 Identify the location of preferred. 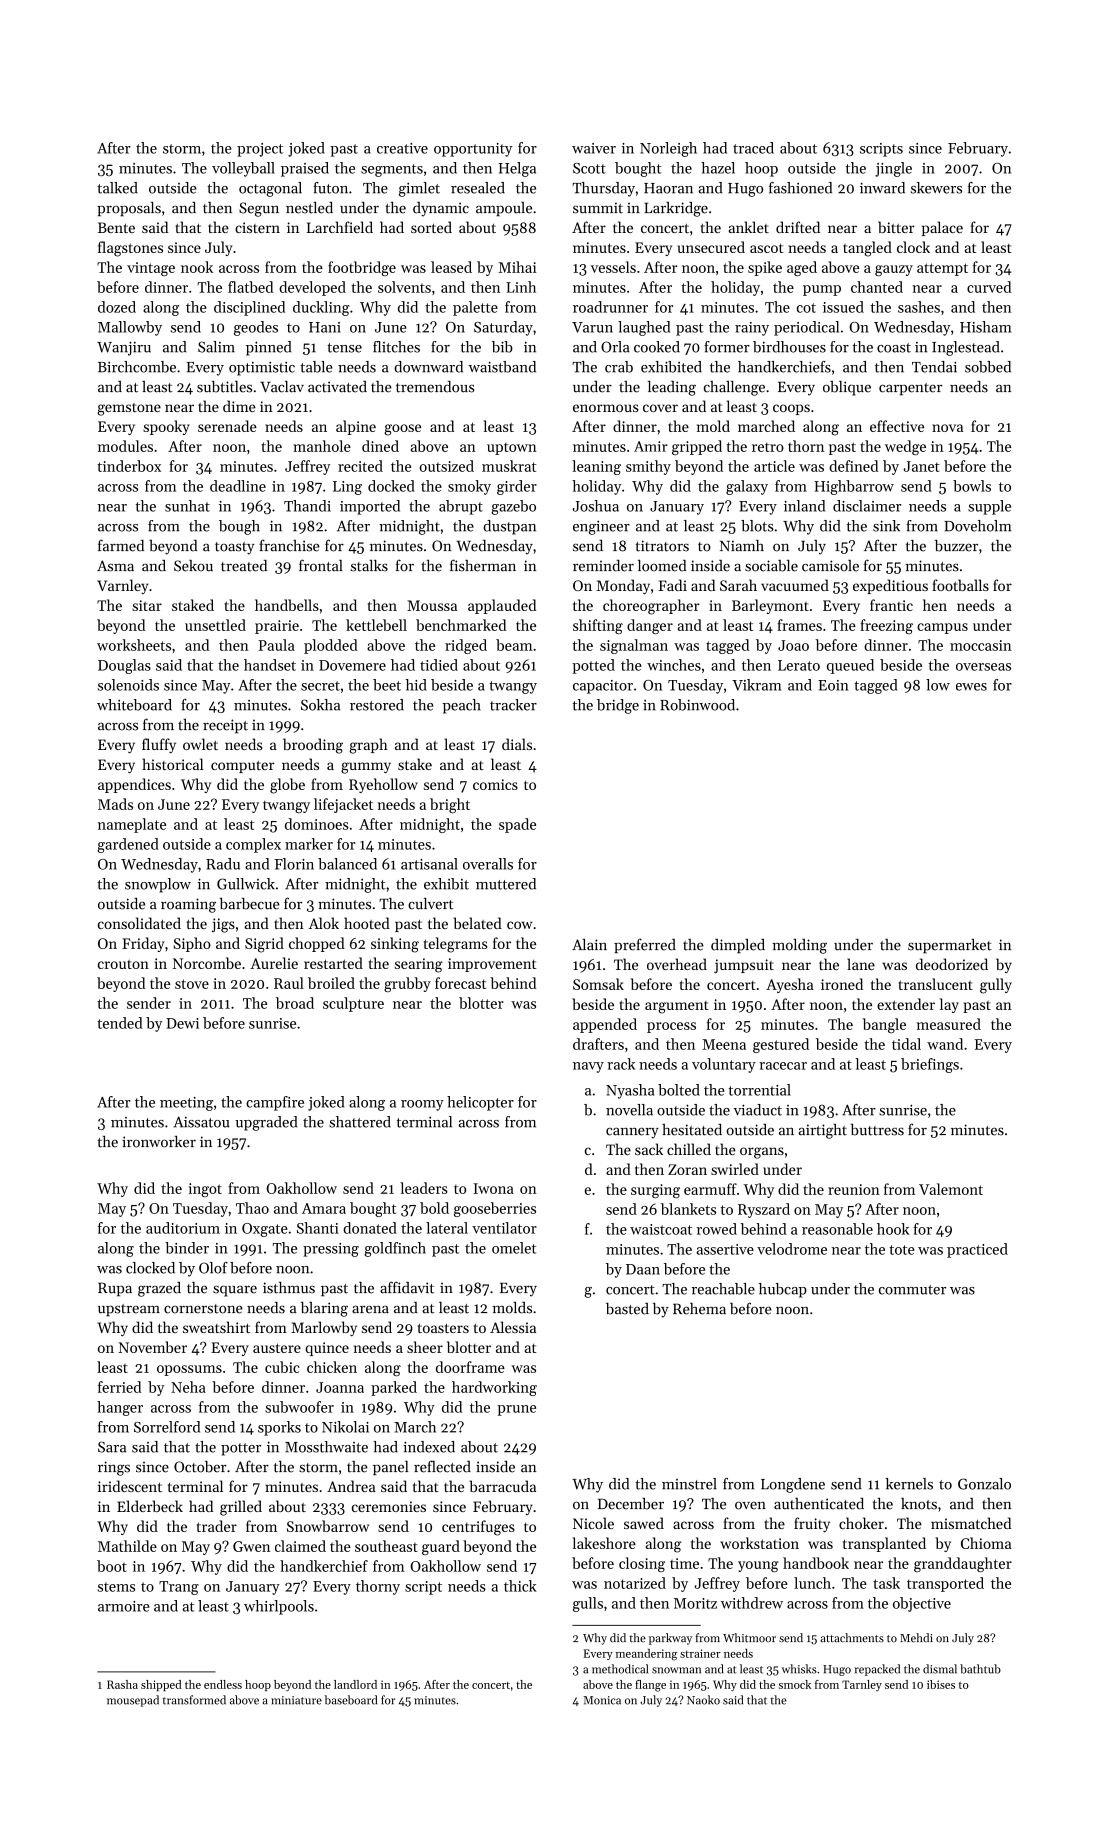
(645, 945).
